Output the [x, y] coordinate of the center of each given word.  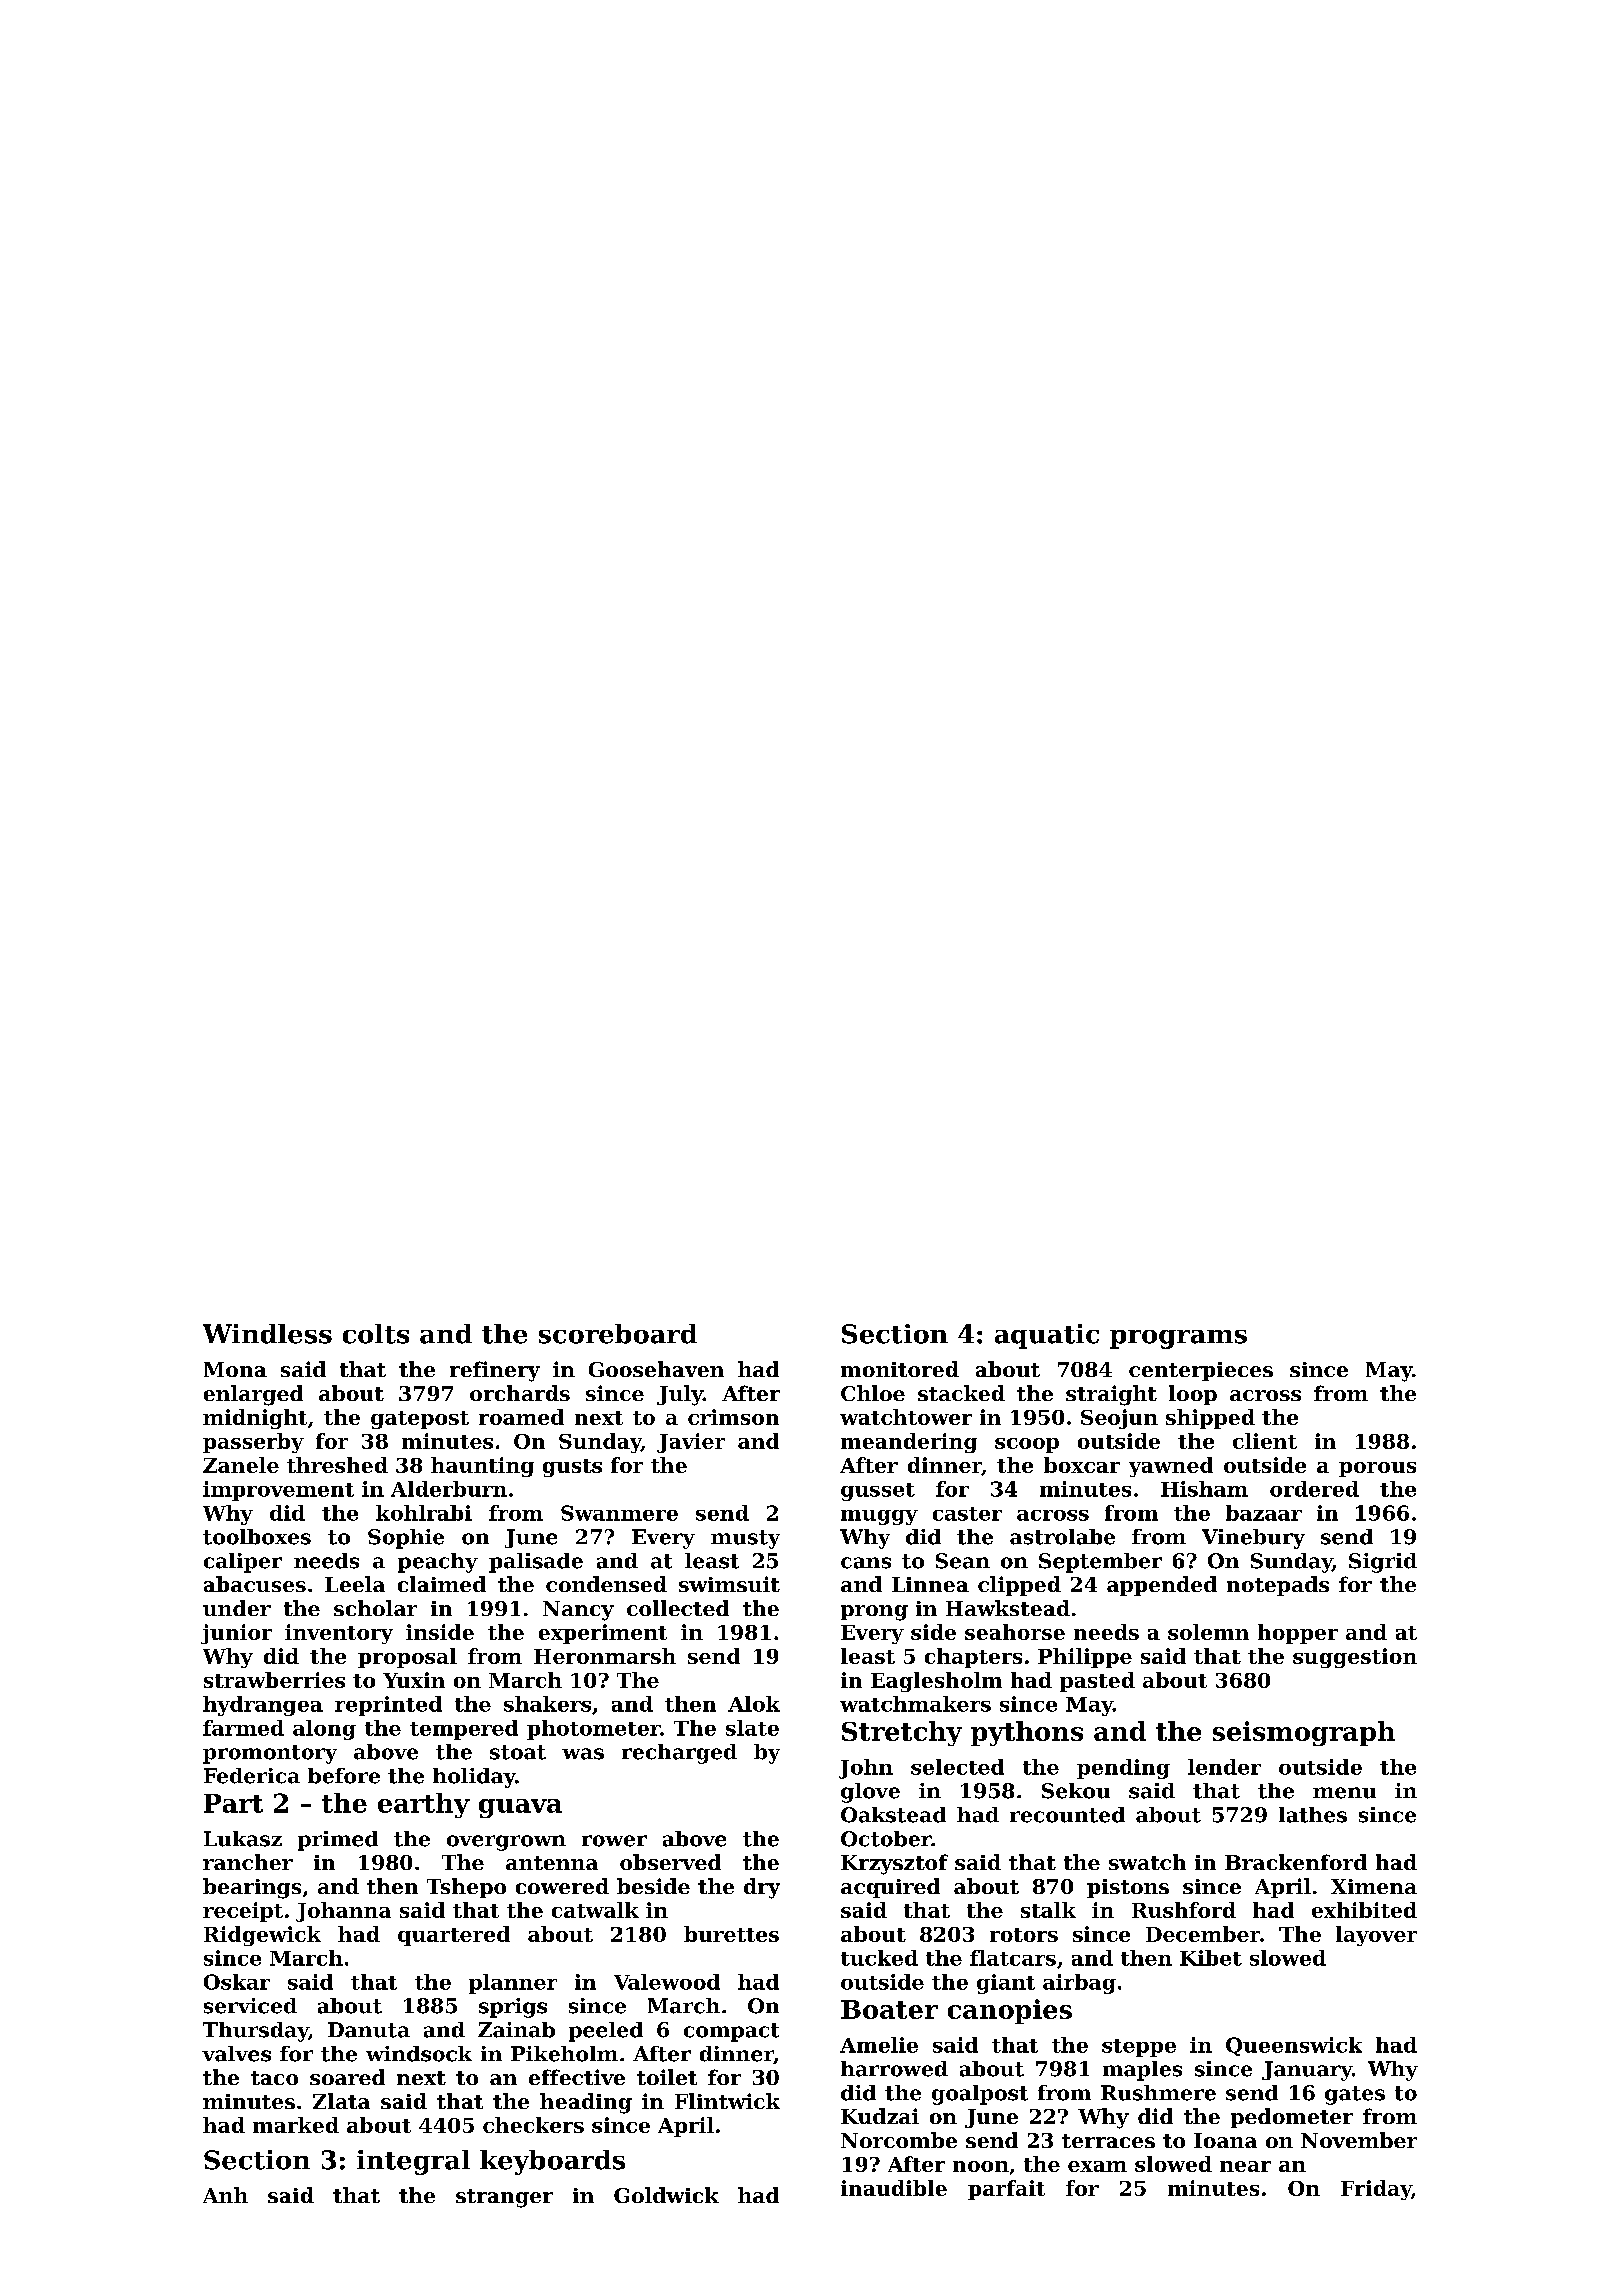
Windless [267, 1334]
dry [762, 1888]
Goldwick [666, 2195]
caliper [243, 1563]
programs [1178, 1339]
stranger [504, 2198]
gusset [878, 1492]
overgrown [506, 1843]
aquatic [1047, 1336]
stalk [1048, 1910]
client [1265, 1441]
